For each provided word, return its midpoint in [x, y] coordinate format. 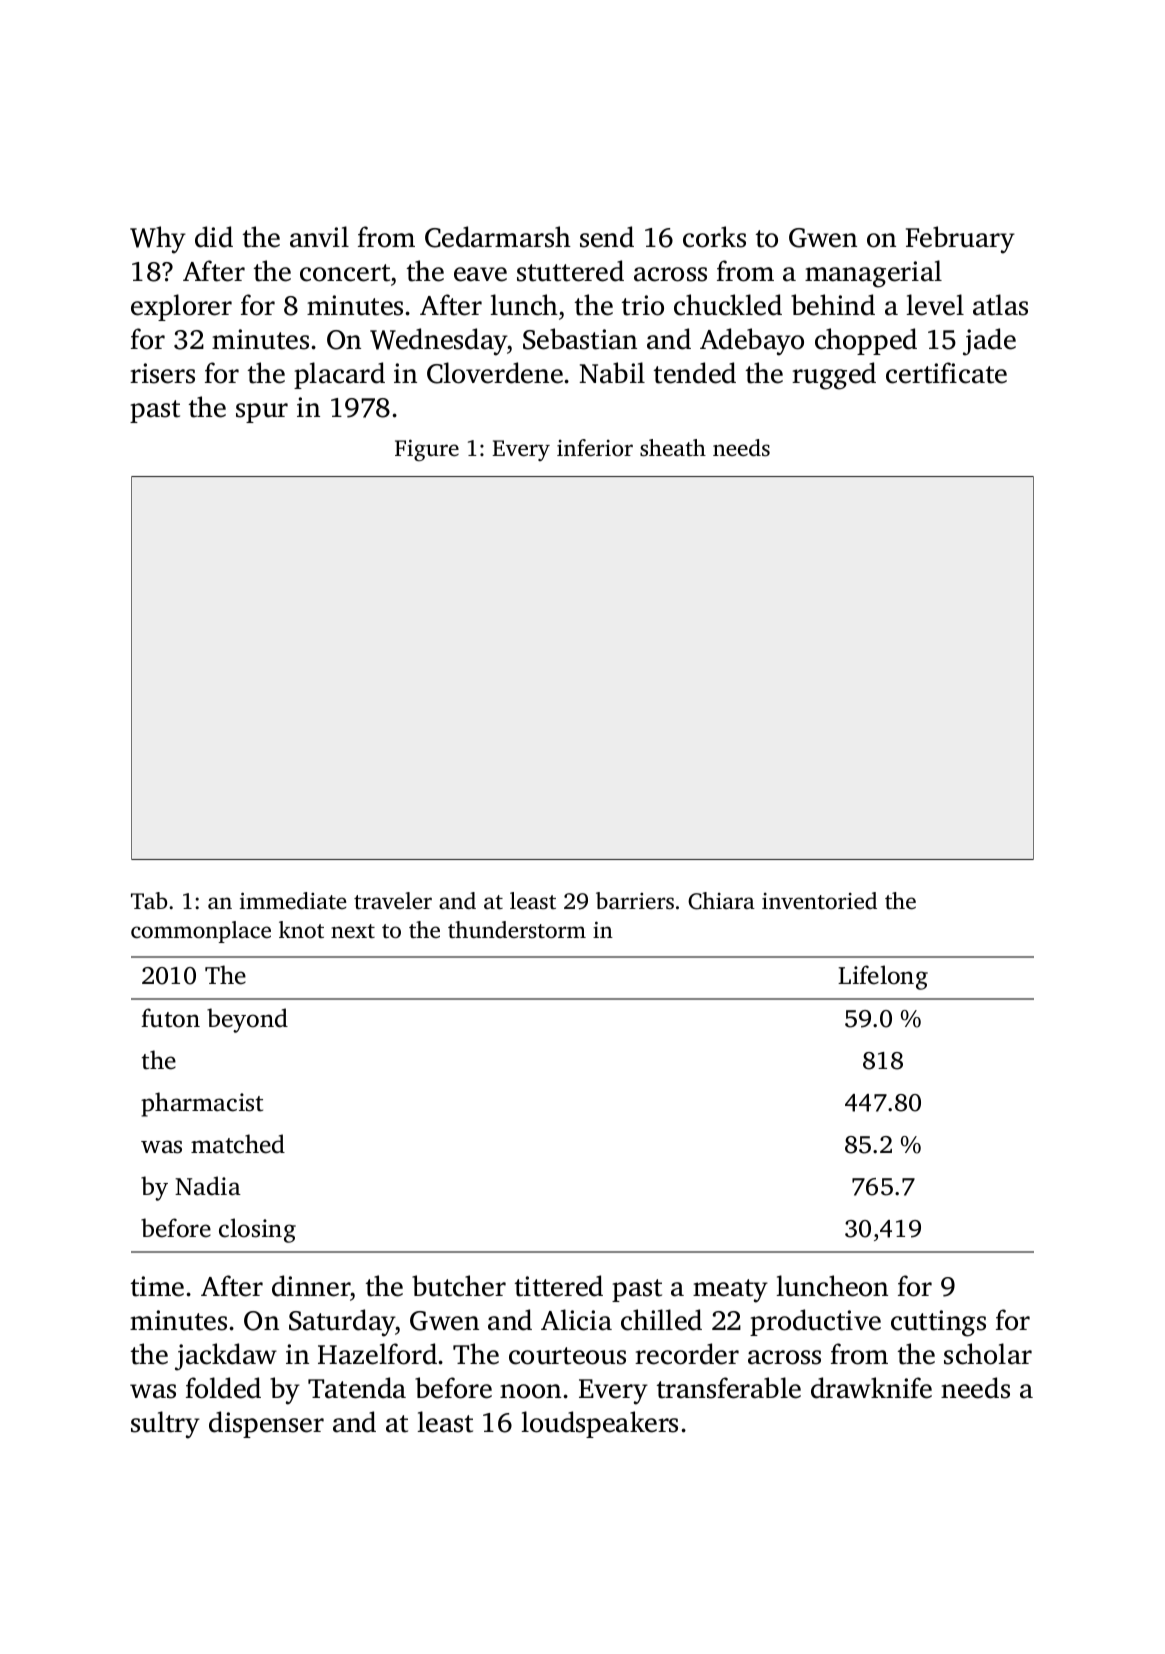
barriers [635, 901]
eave [480, 274]
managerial [873, 274]
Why [158, 240]
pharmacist [202, 1104]
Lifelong [883, 977]
